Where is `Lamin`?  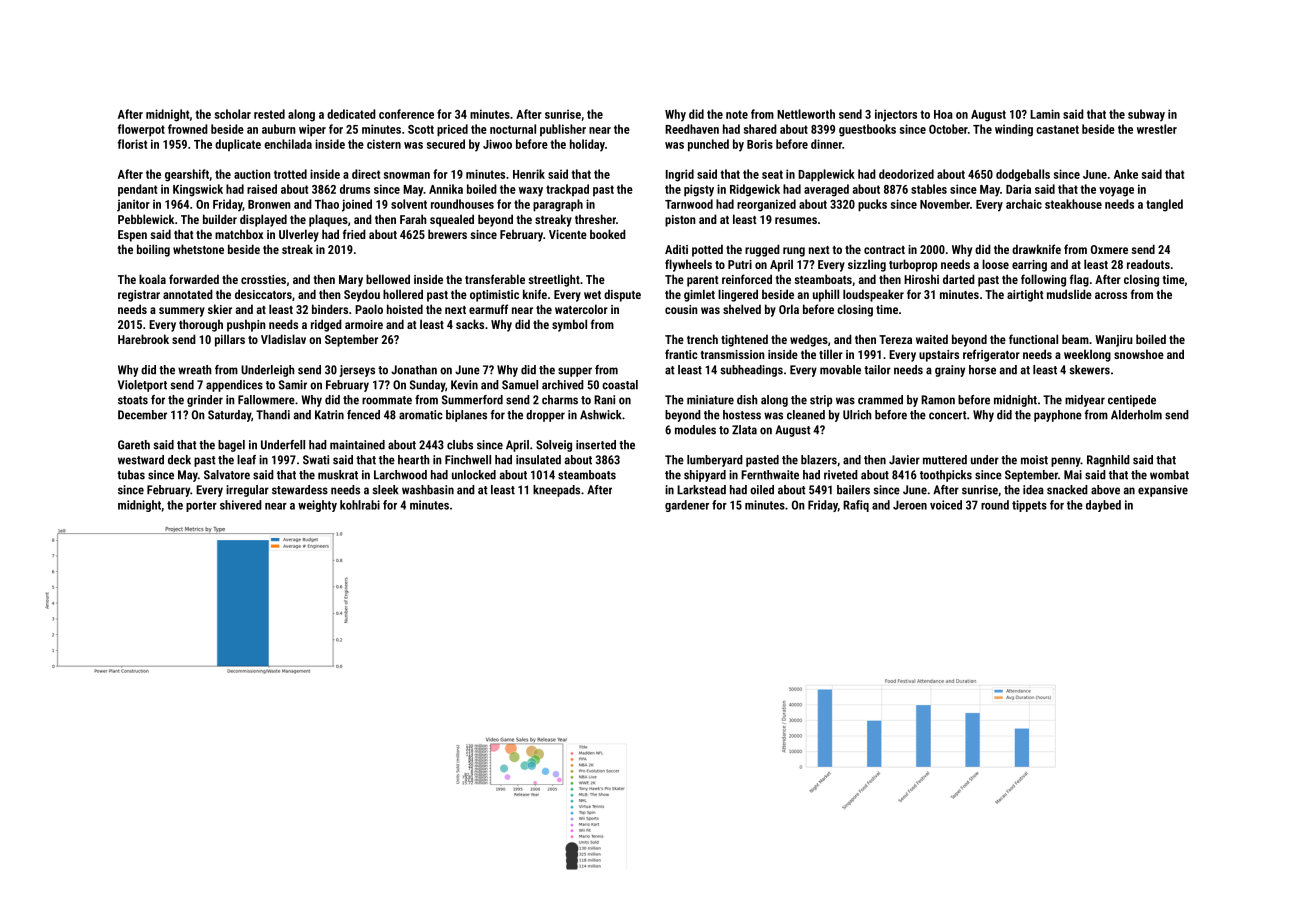
Lamin is located at coordinates (1045, 114).
